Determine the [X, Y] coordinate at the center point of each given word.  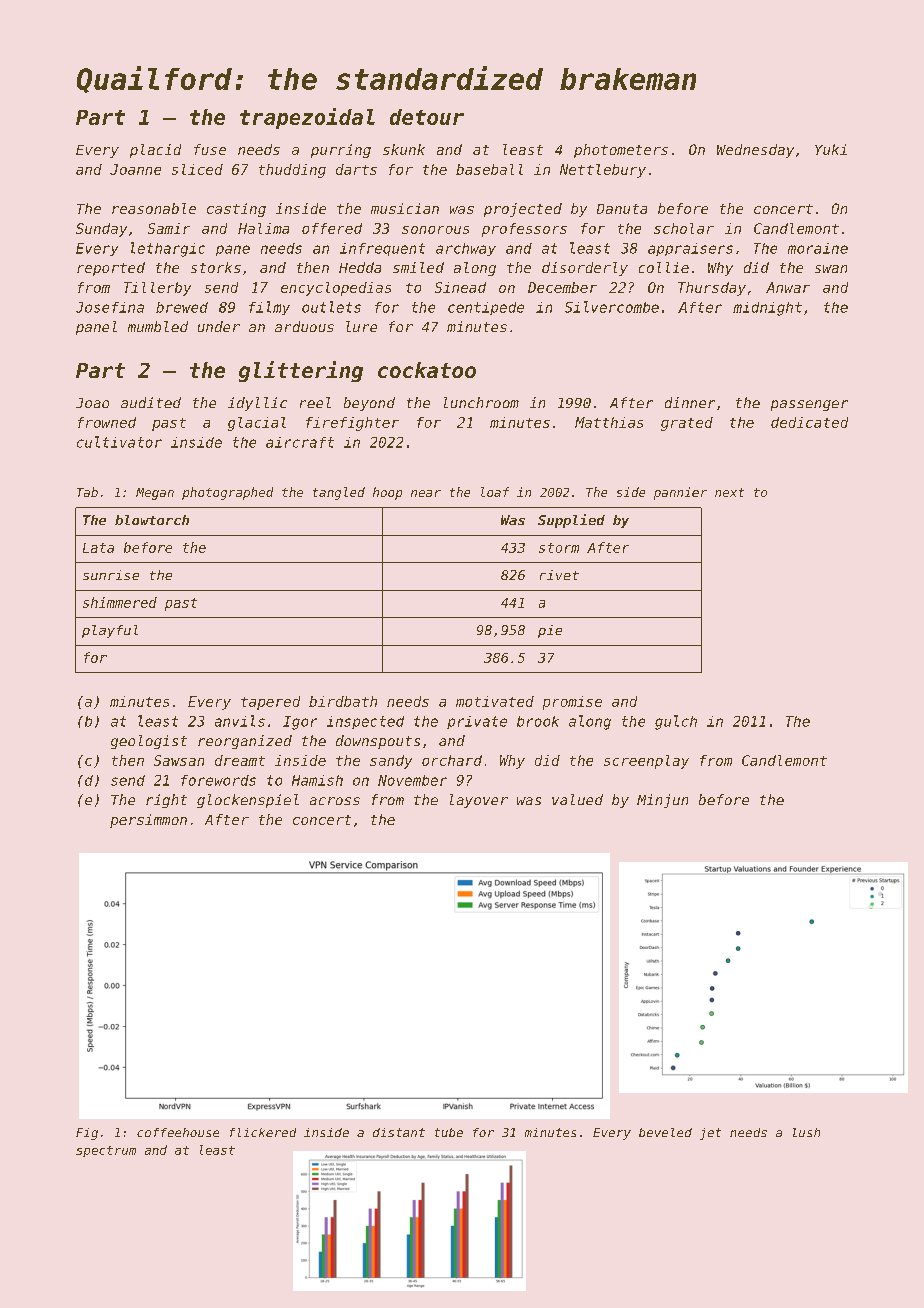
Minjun [662, 801]
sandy [391, 762]
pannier [680, 493]
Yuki [831, 149]
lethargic [168, 249]
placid [155, 151]
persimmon [148, 821]
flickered [263, 1132]
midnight [767, 309]
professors [524, 230]
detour [427, 117]
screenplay [646, 762]
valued [577, 799]
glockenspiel [248, 801]
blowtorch [152, 520]
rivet [559, 575]
